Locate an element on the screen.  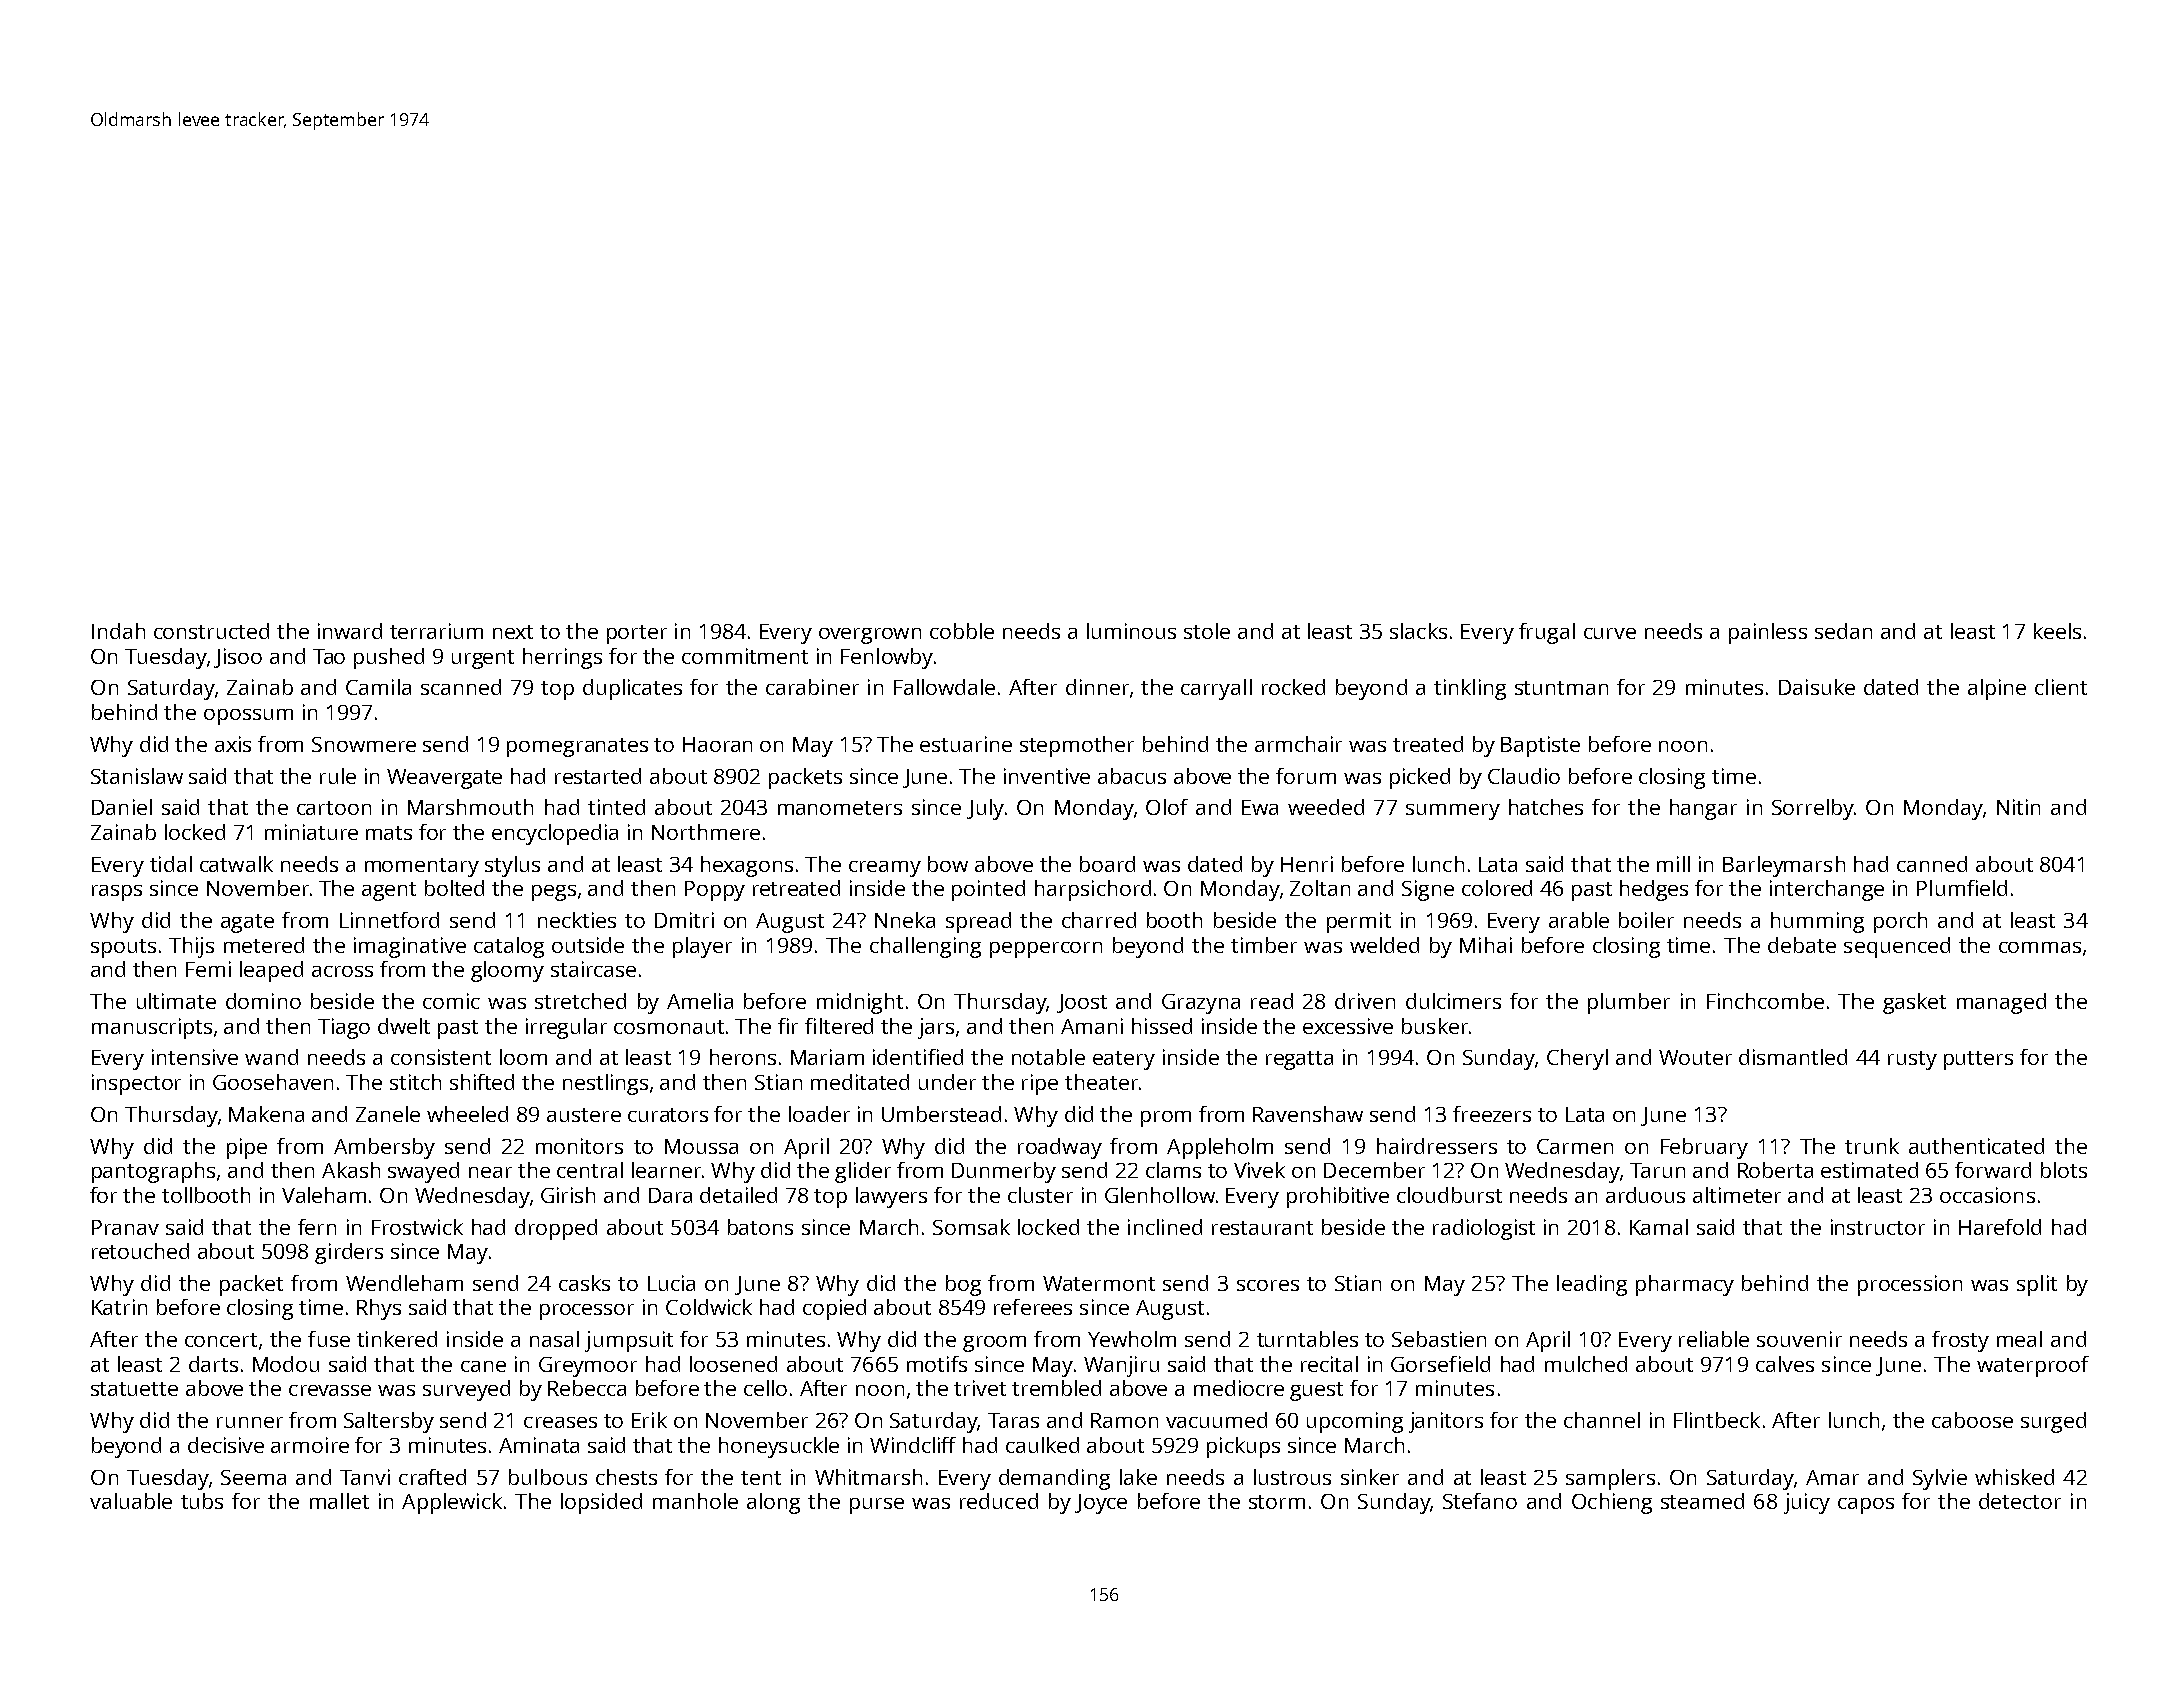
Aminata is located at coordinates (539, 1445).
